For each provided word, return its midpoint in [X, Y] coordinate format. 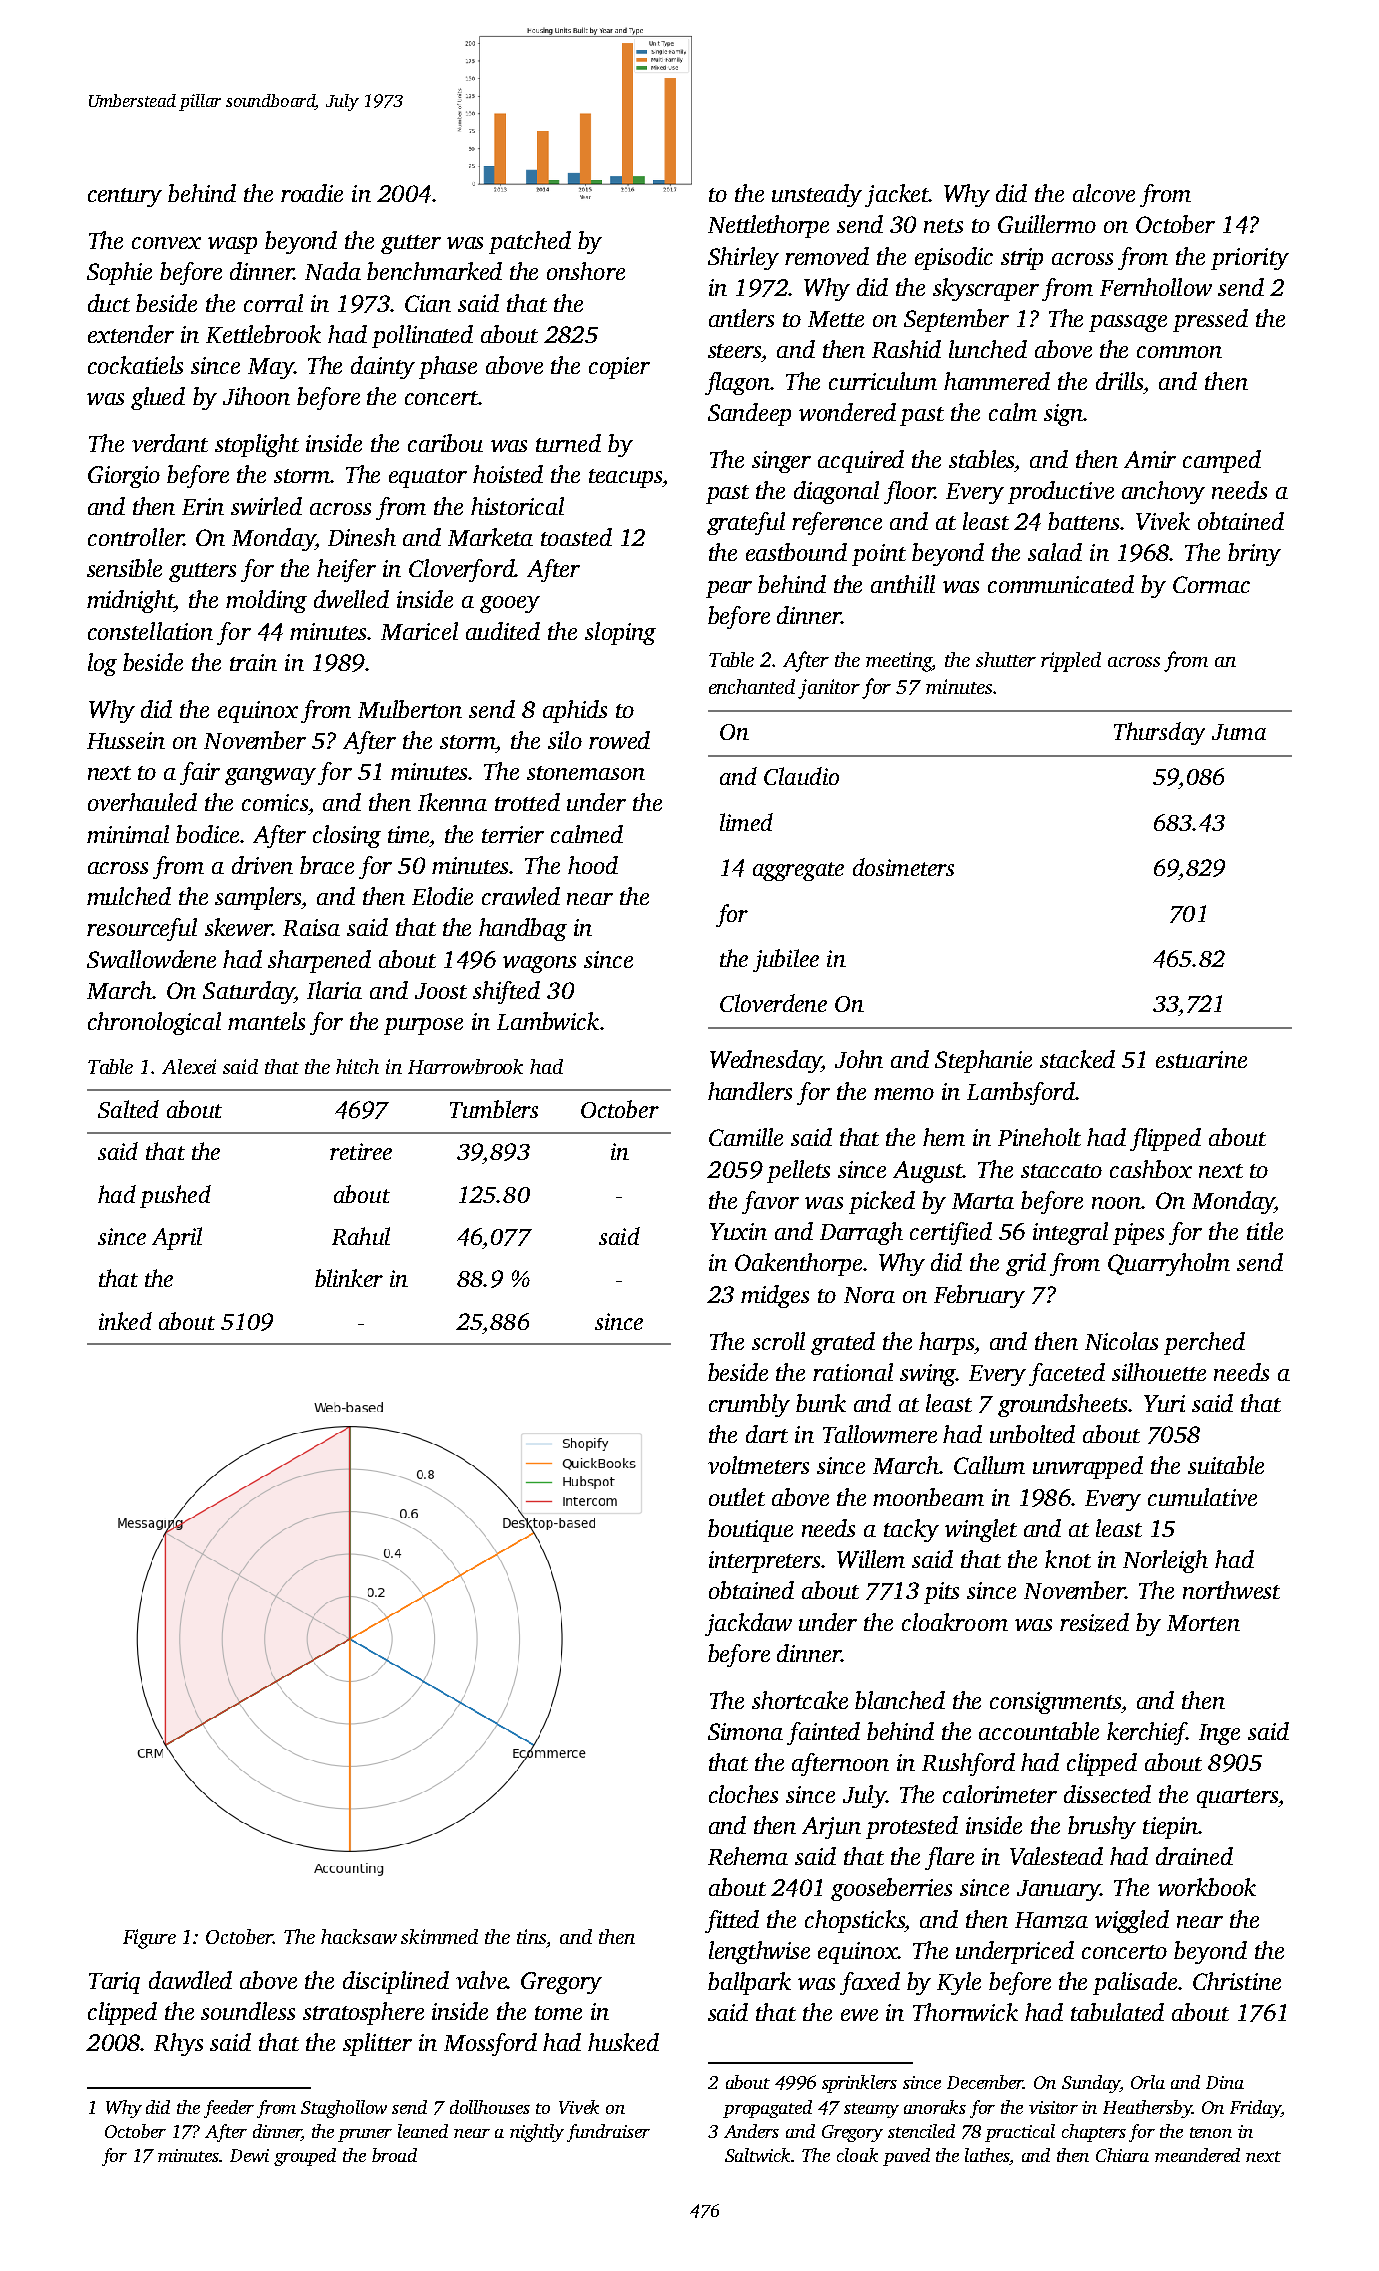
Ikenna [452, 802]
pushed [175, 1196]
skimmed [439, 1936]
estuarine [1201, 1059]
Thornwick [965, 2012]
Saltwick [758, 2155]
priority [1250, 259]
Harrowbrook [465, 1066]
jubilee [786, 960]
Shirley [743, 258]
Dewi [249, 2155]
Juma [1239, 732]
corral [273, 303]
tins [531, 1936]
